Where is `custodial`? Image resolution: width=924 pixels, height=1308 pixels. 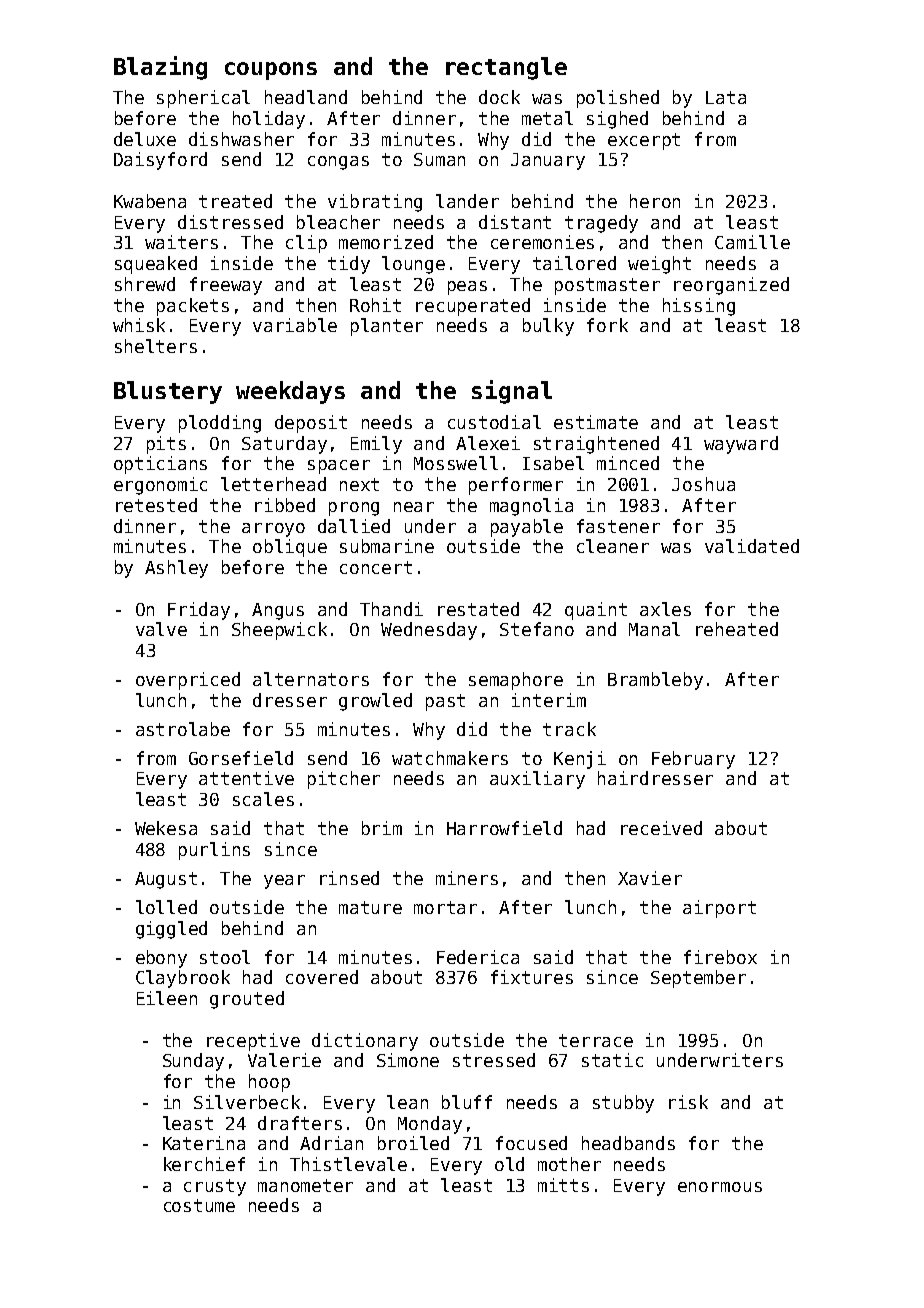 custodial is located at coordinates (494, 422).
